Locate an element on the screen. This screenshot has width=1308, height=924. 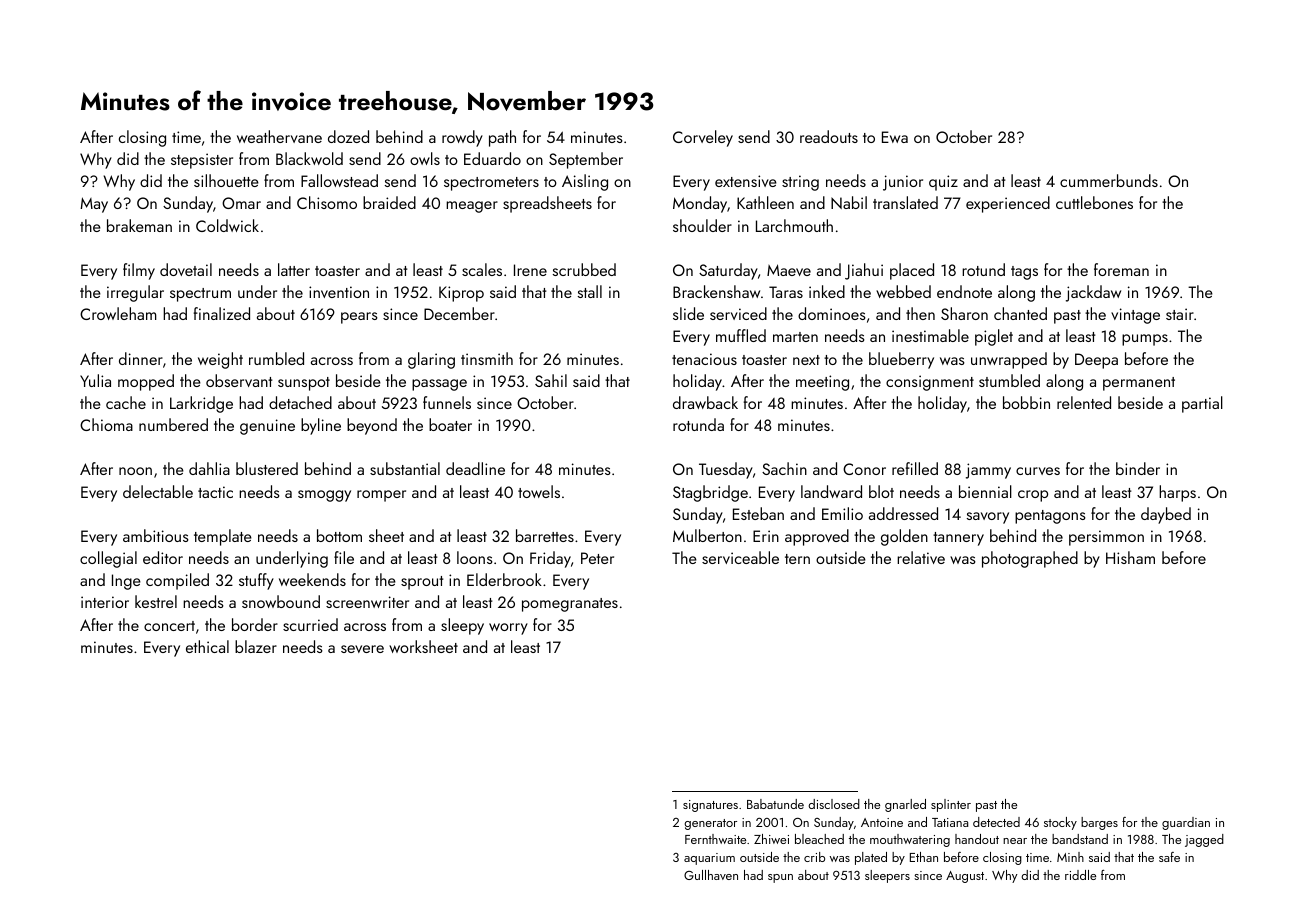
Corveley is located at coordinates (703, 138).
